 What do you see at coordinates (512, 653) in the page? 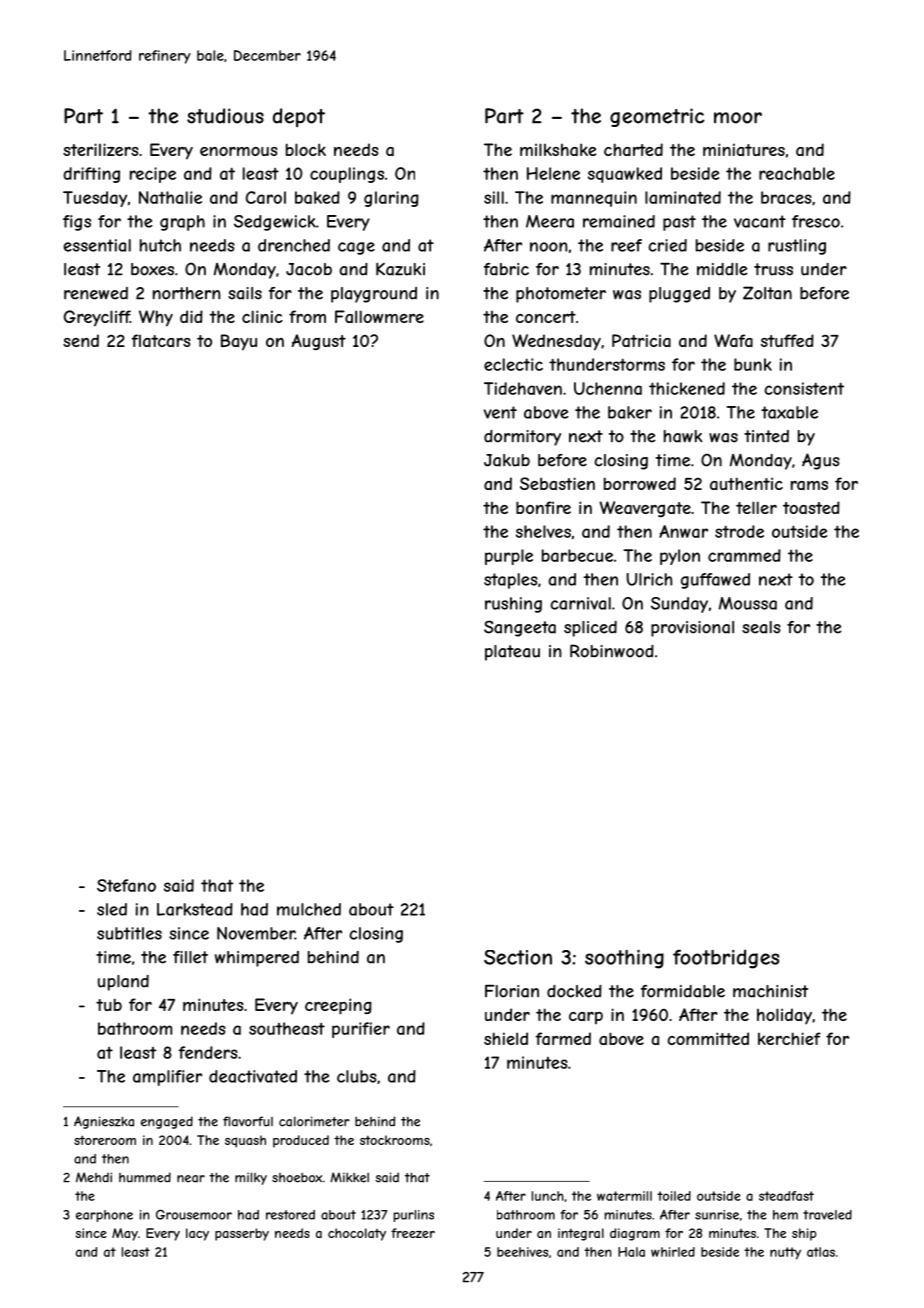
I see `plateau` at bounding box center [512, 653].
